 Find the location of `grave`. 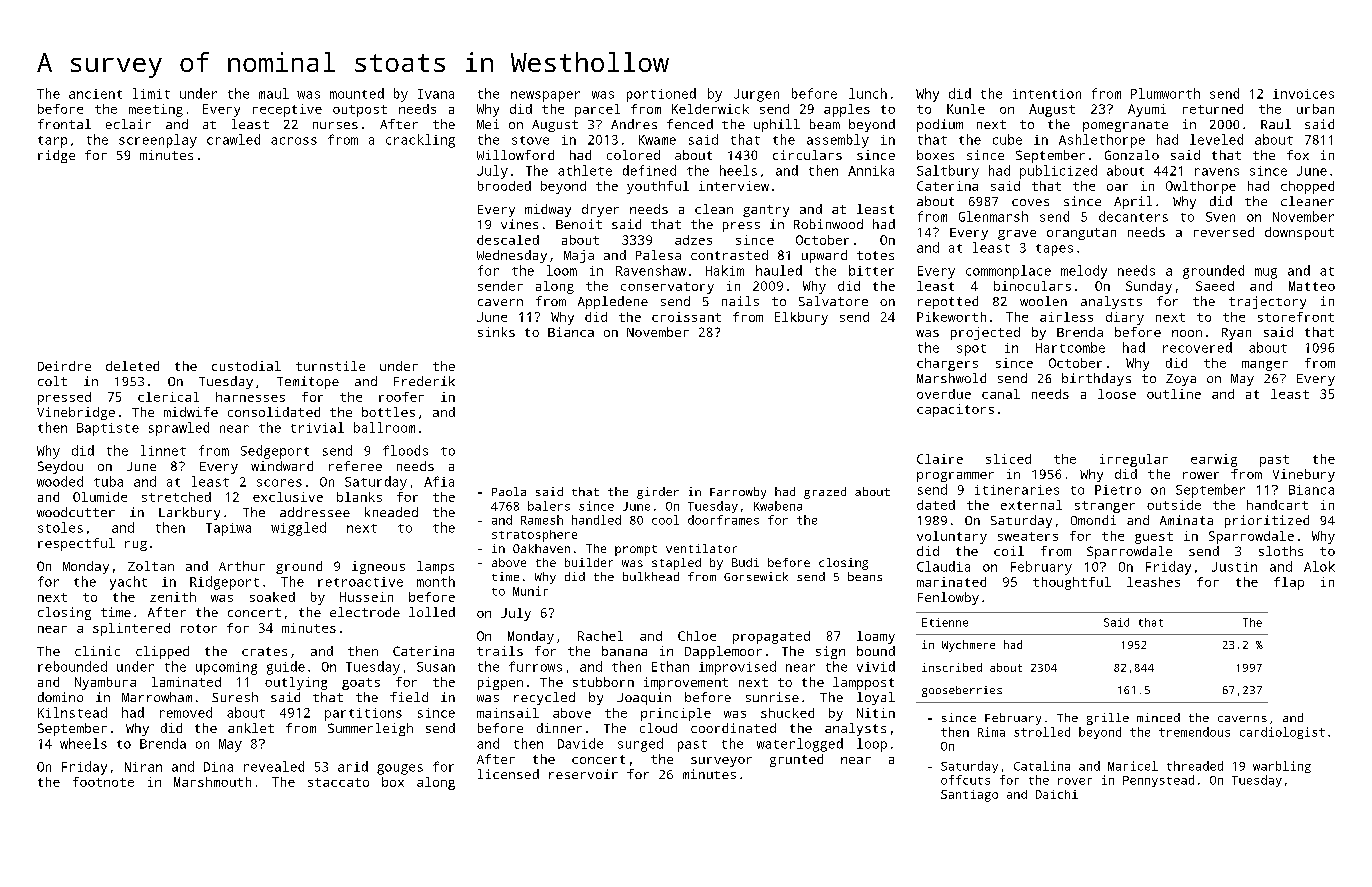

grave is located at coordinates (1017, 235).
